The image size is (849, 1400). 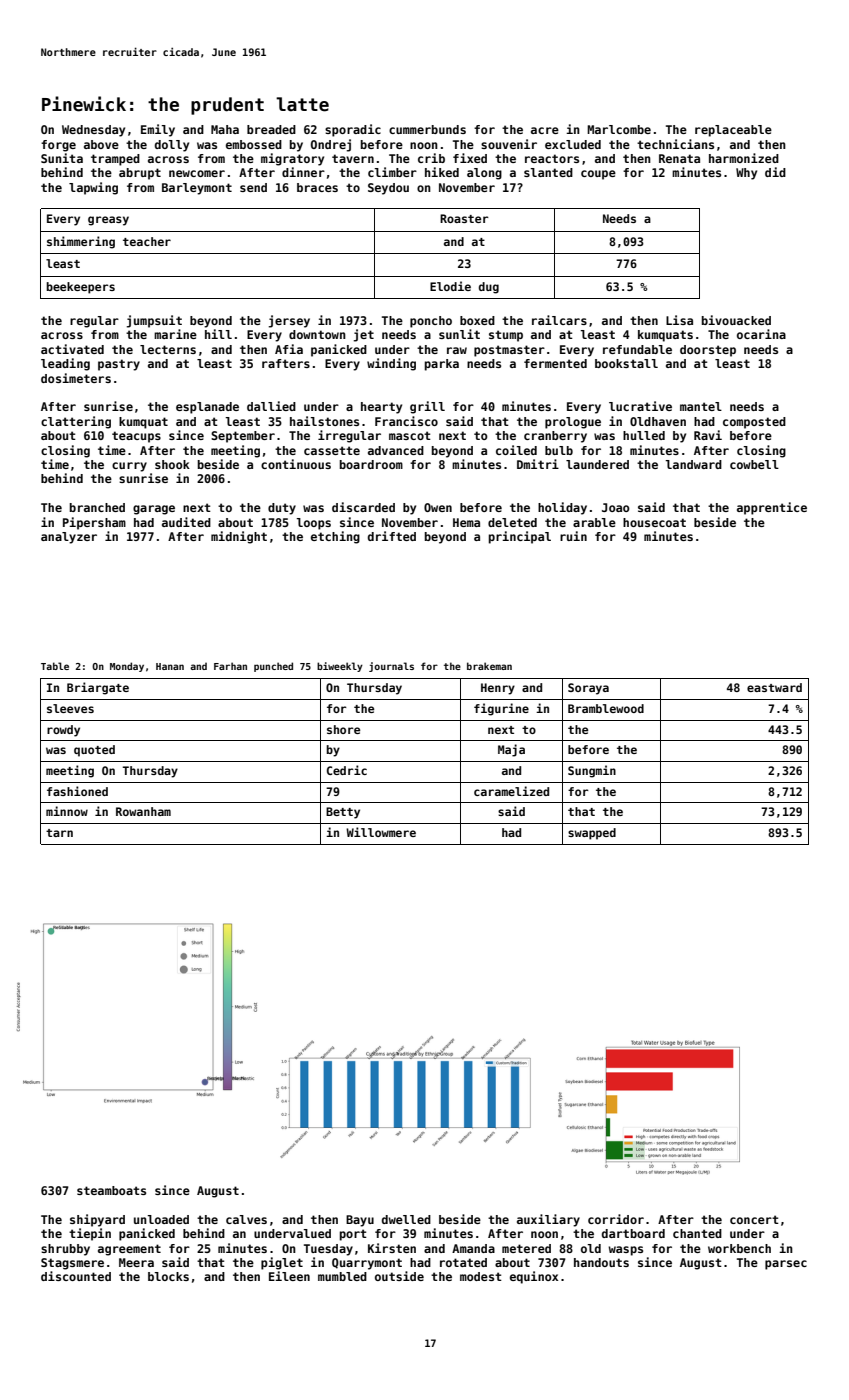 I want to click on replaceable, so click(x=733, y=131).
